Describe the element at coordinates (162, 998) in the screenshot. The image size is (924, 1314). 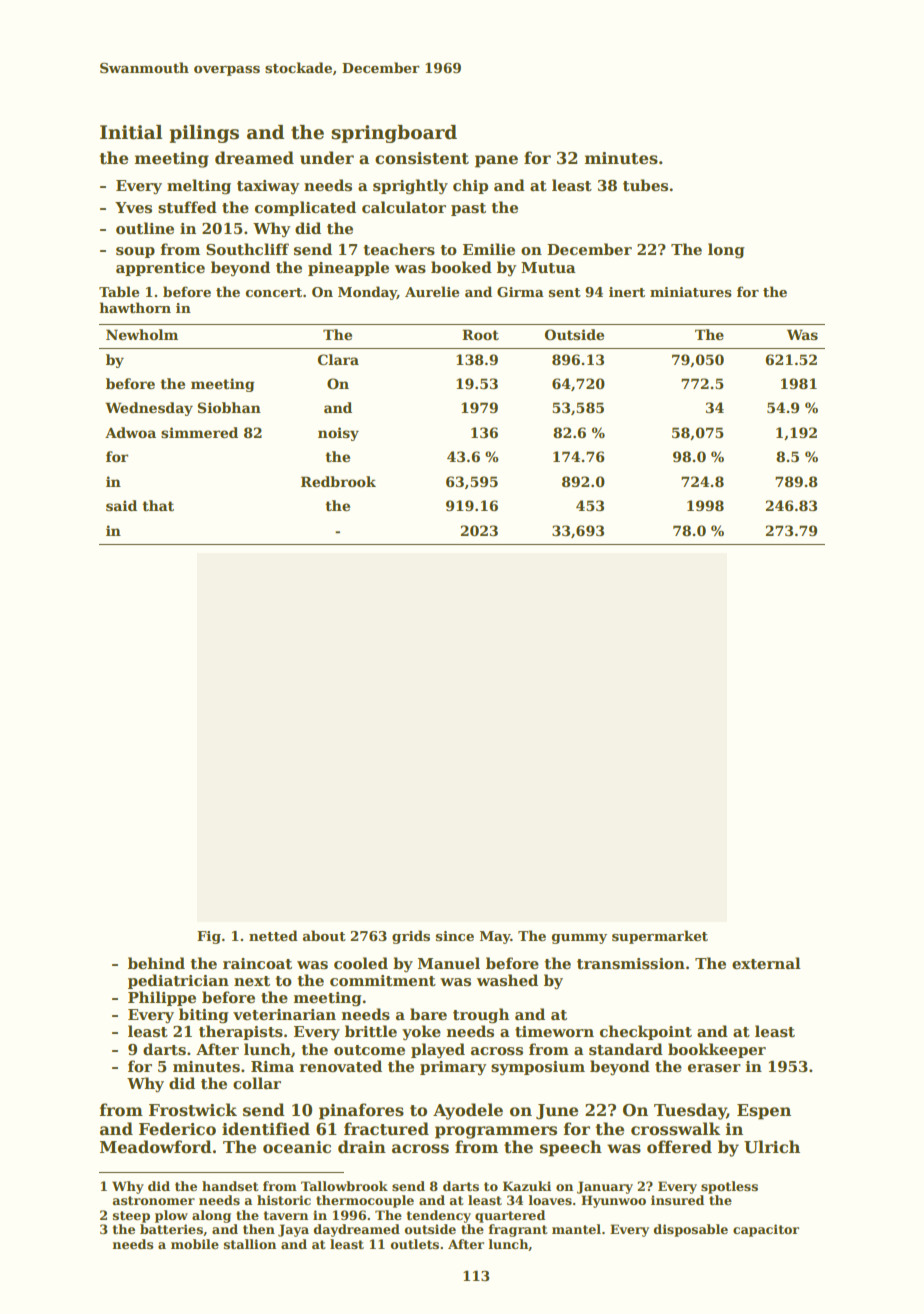
I see `Philippe` at that location.
